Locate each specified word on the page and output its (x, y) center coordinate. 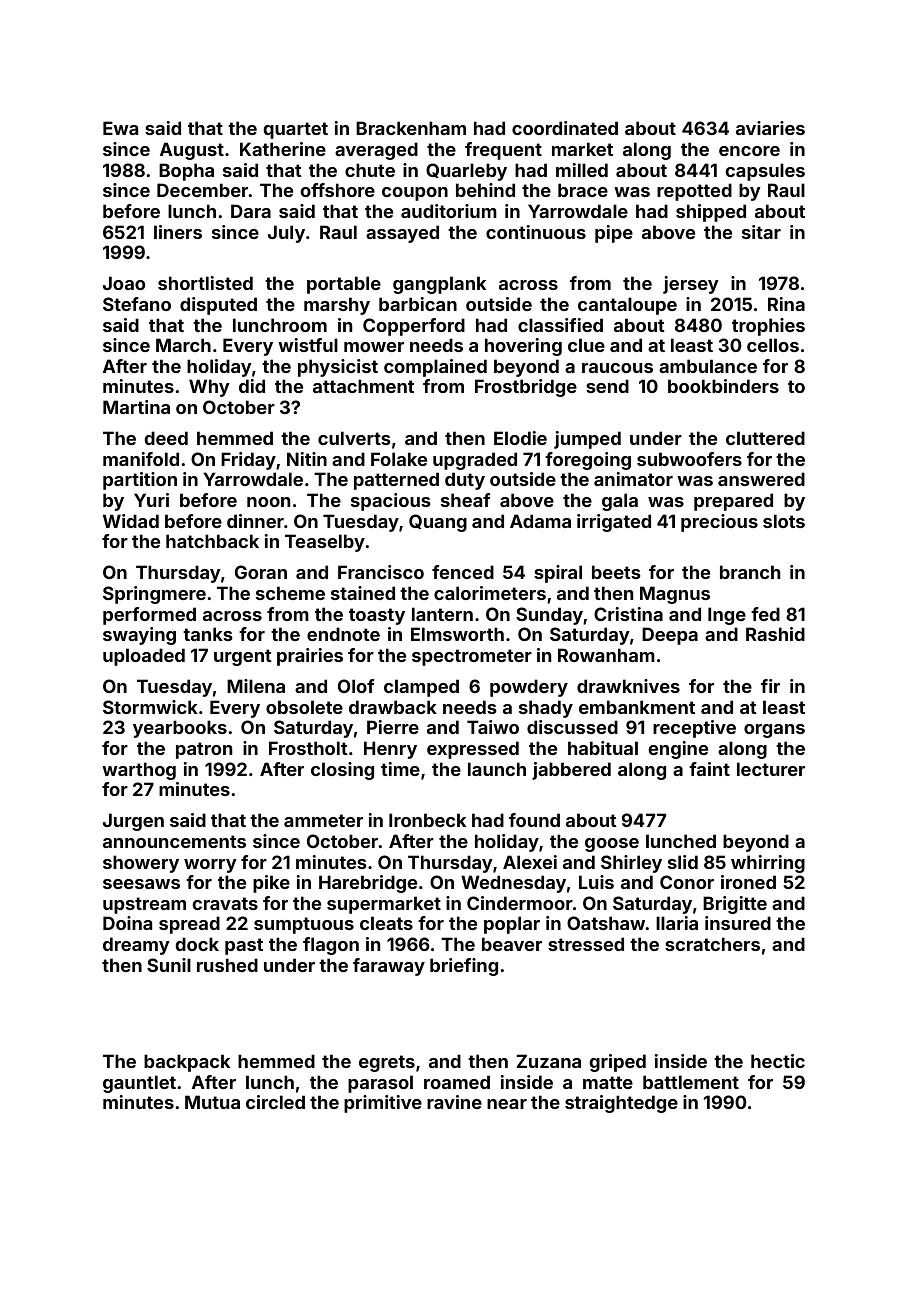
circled (275, 1102)
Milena (256, 686)
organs (774, 731)
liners (178, 232)
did (252, 386)
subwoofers (689, 459)
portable (344, 285)
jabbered (571, 771)
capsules (765, 172)
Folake (399, 459)
